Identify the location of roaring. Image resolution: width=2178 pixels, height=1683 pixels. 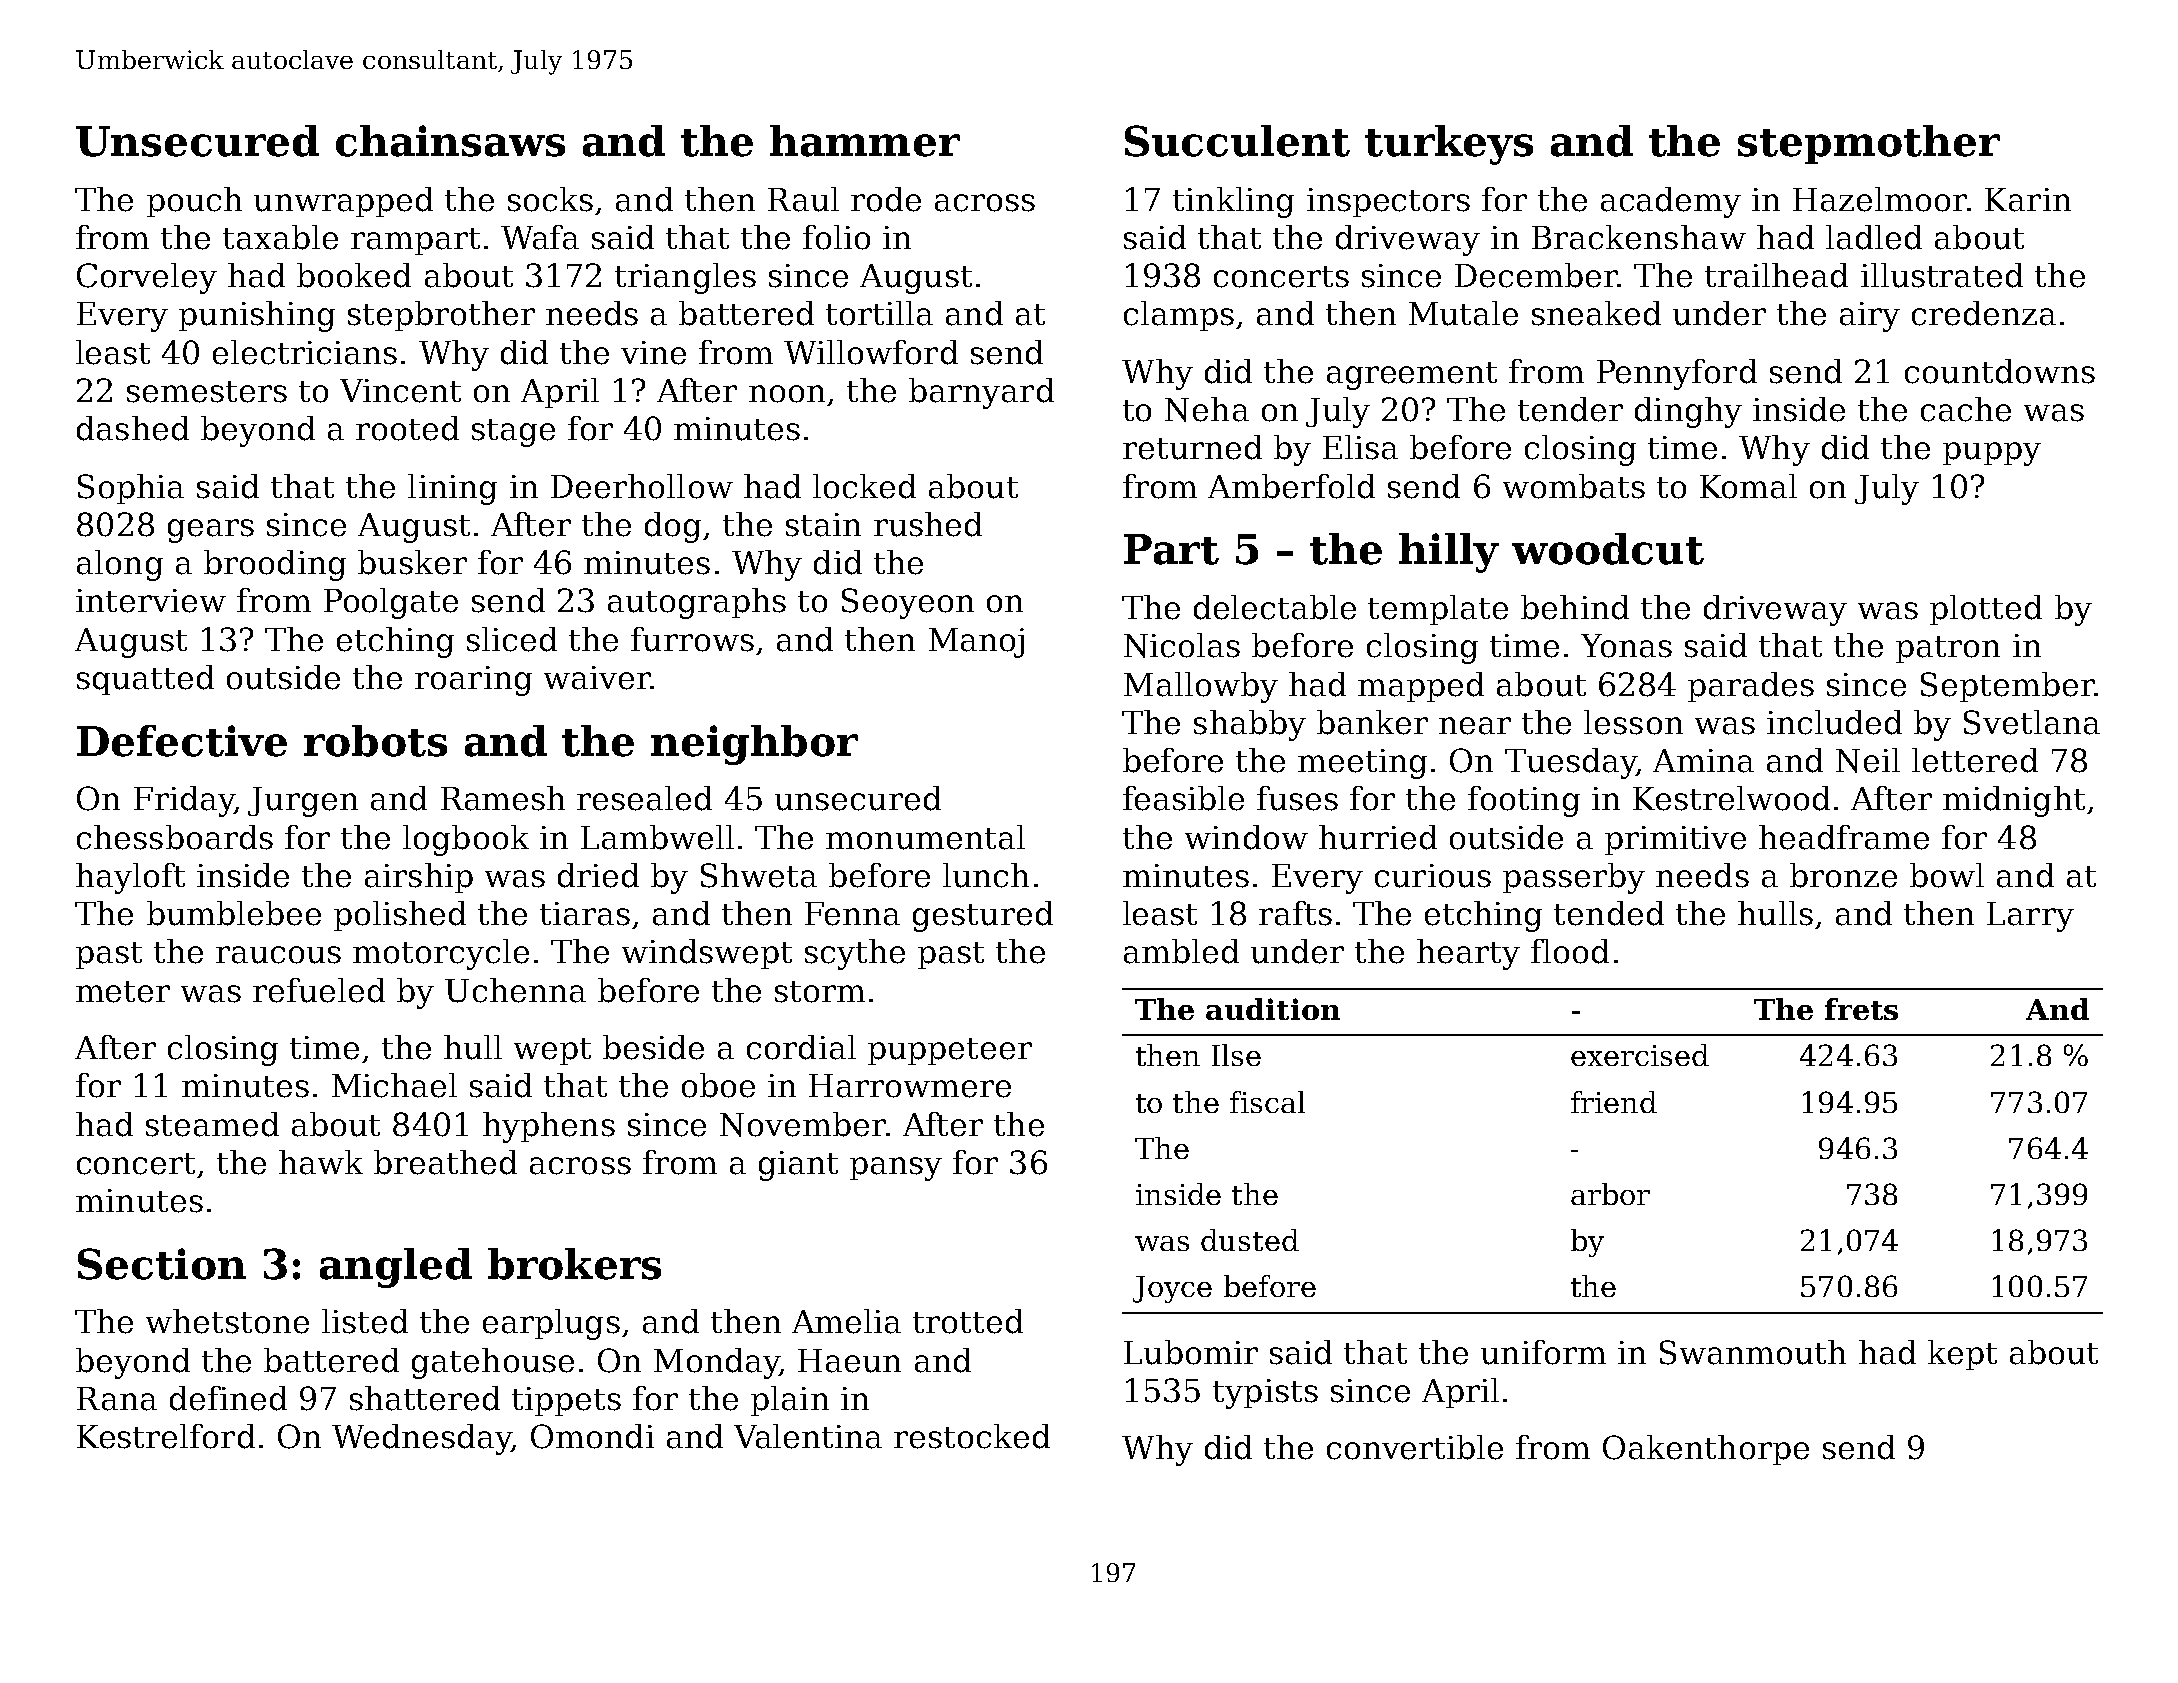
(473, 681).
